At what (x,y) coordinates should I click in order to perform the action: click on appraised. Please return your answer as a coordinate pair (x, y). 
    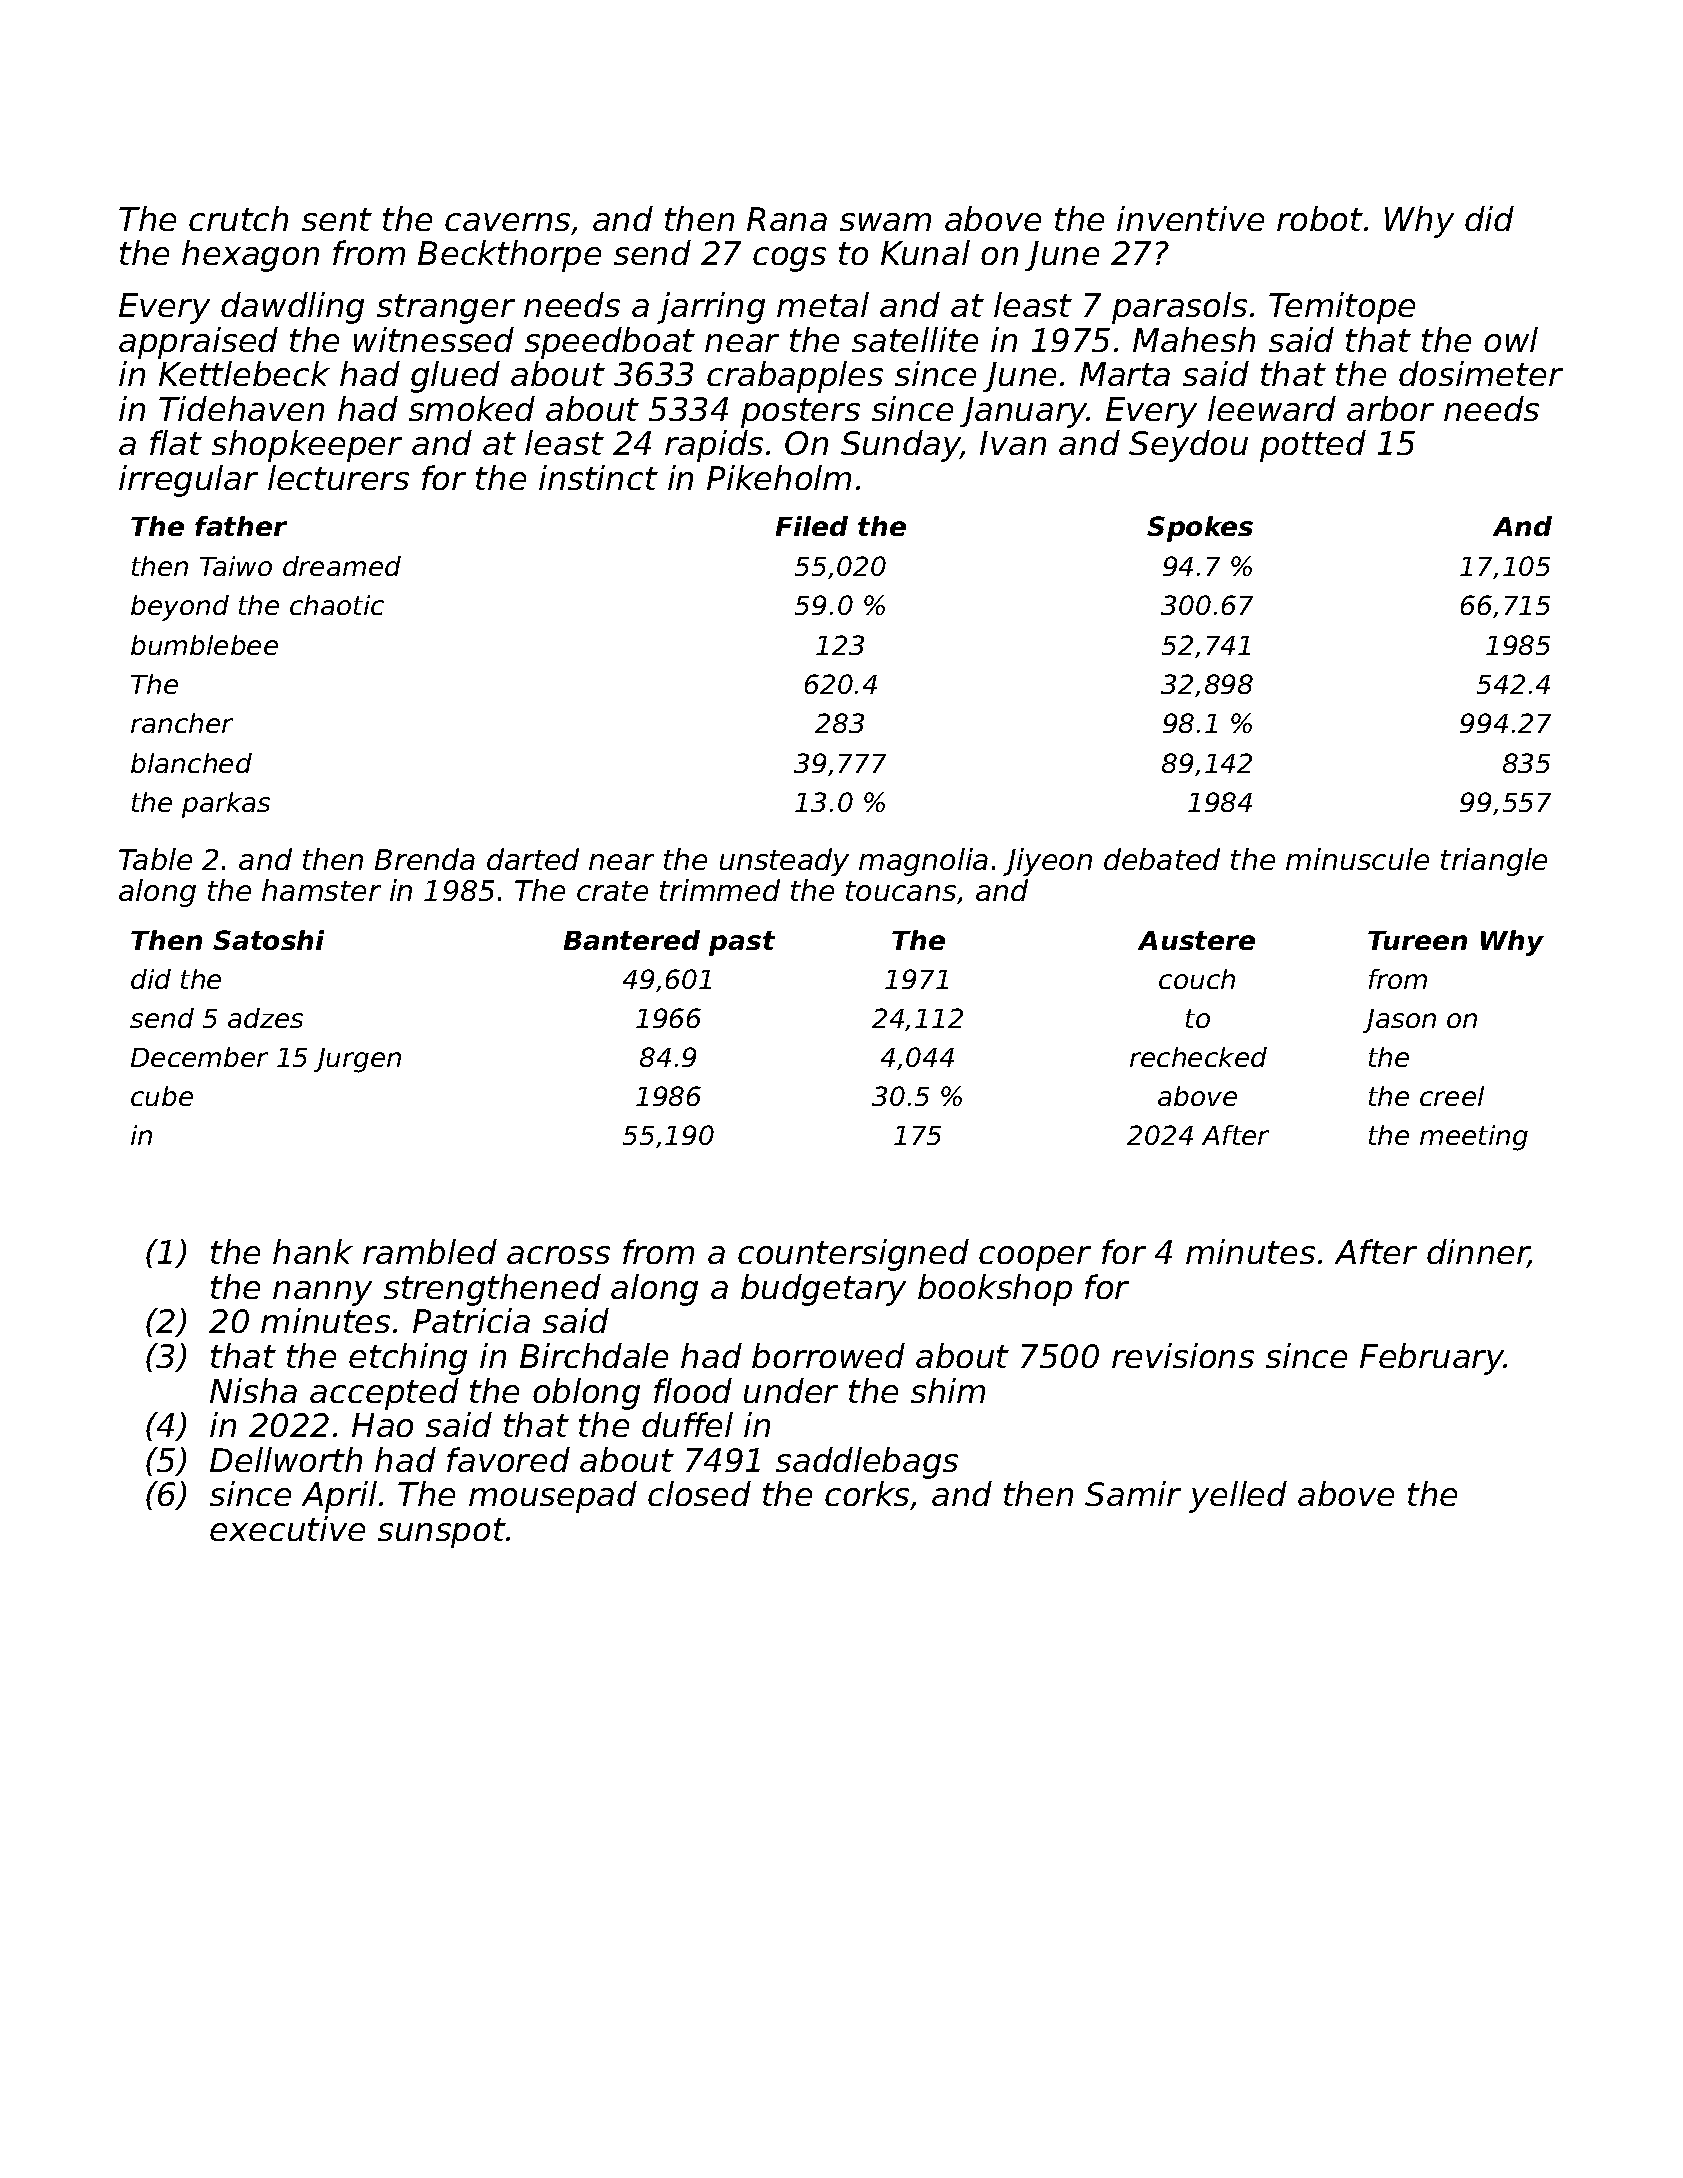
    Looking at the image, I should click on (198, 343).
